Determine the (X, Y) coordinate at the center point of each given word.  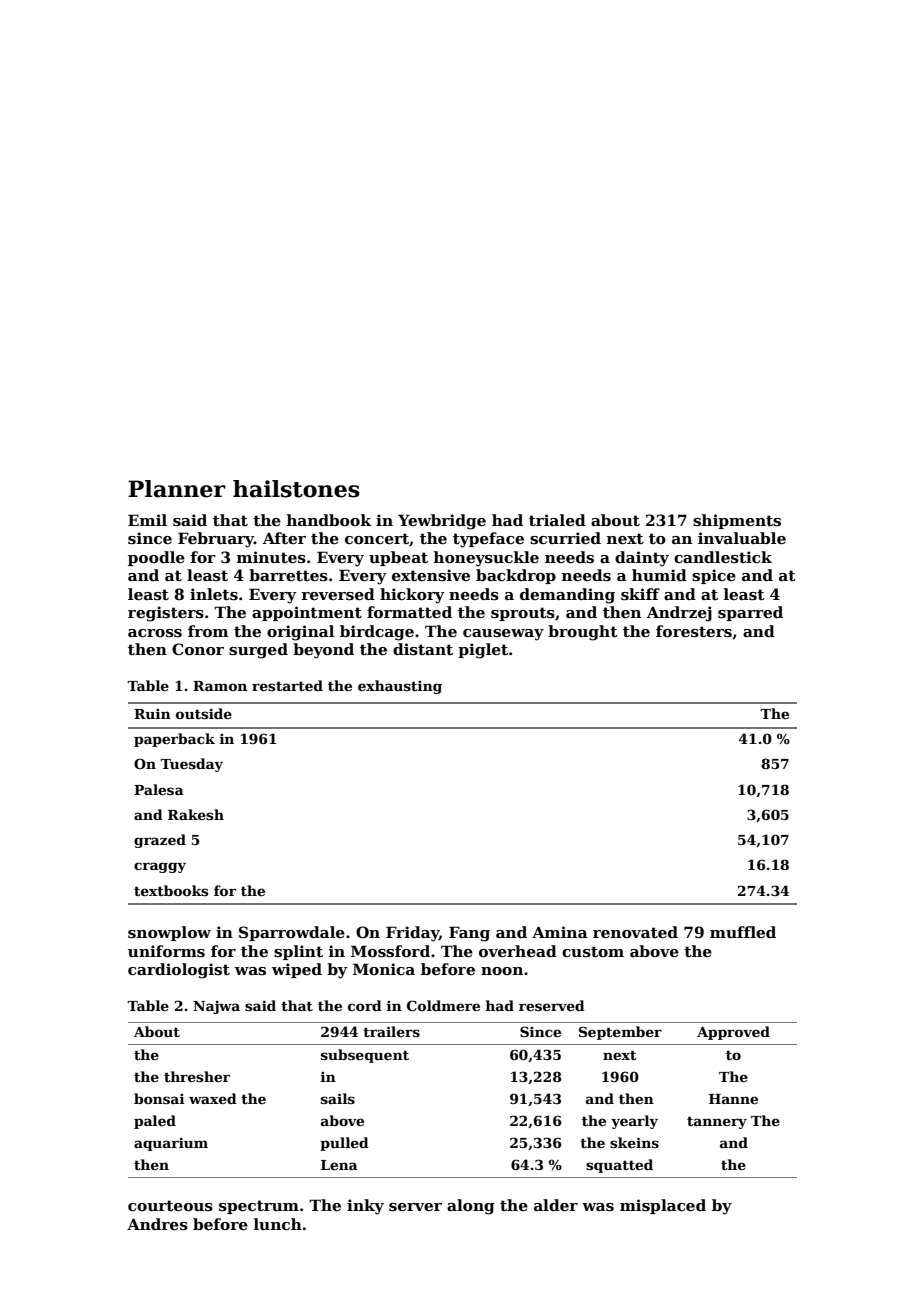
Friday (412, 934)
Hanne (733, 1099)
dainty (642, 559)
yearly (634, 1122)
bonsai (159, 1098)
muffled (743, 932)
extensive (431, 575)
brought (583, 633)
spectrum (259, 1207)
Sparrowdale (292, 933)
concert (377, 538)
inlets (214, 594)
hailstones (296, 489)
